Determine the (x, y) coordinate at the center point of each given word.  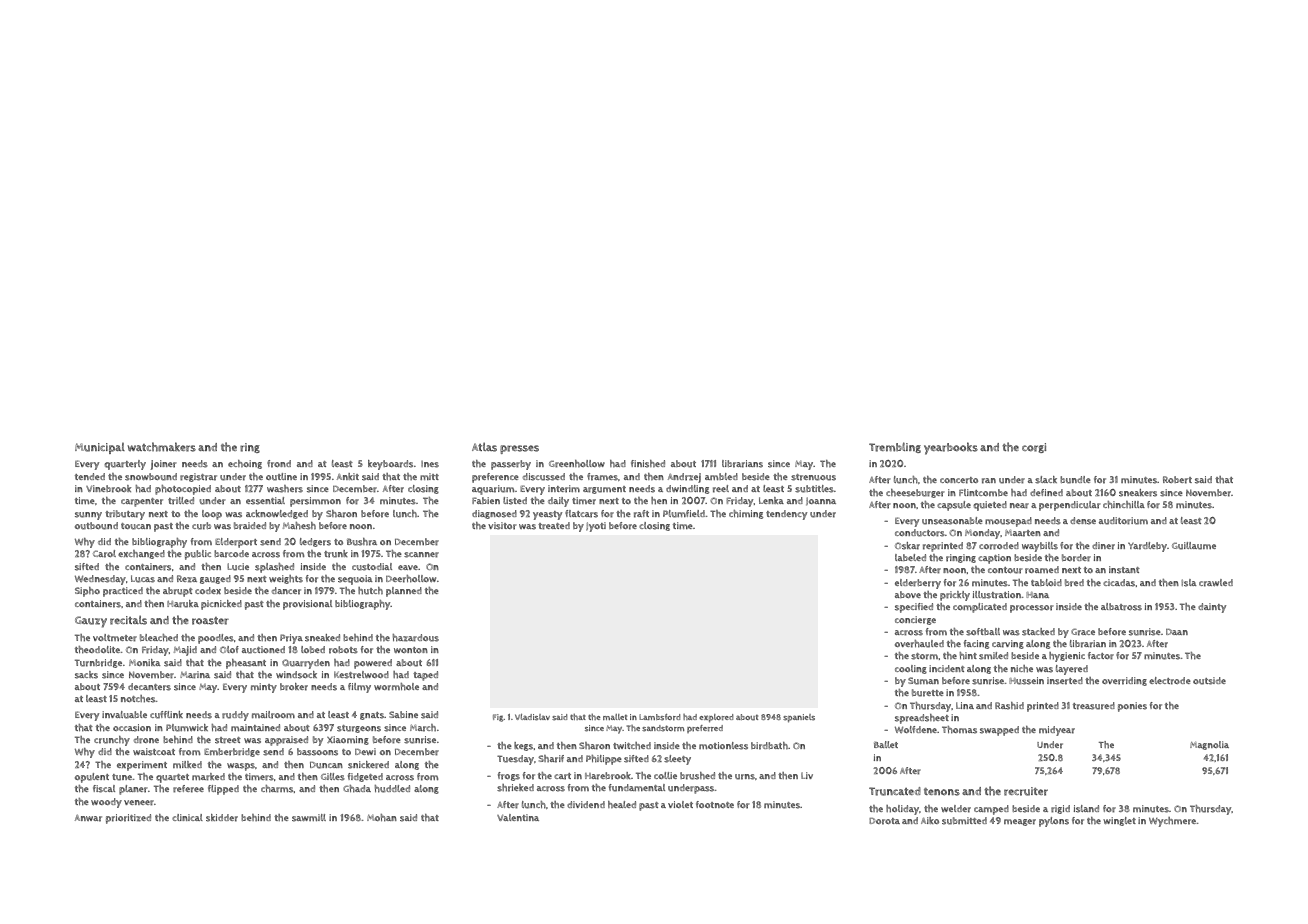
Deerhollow (411, 579)
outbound (96, 526)
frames (602, 477)
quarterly (125, 465)
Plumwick (187, 728)
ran (989, 481)
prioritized (128, 819)
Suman (923, 681)
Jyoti (596, 527)
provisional (307, 605)
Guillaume (1194, 546)
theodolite (97, 650)
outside (1209, 681)
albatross (1121, 607)
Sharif (551, 759)
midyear (1057, 731)
